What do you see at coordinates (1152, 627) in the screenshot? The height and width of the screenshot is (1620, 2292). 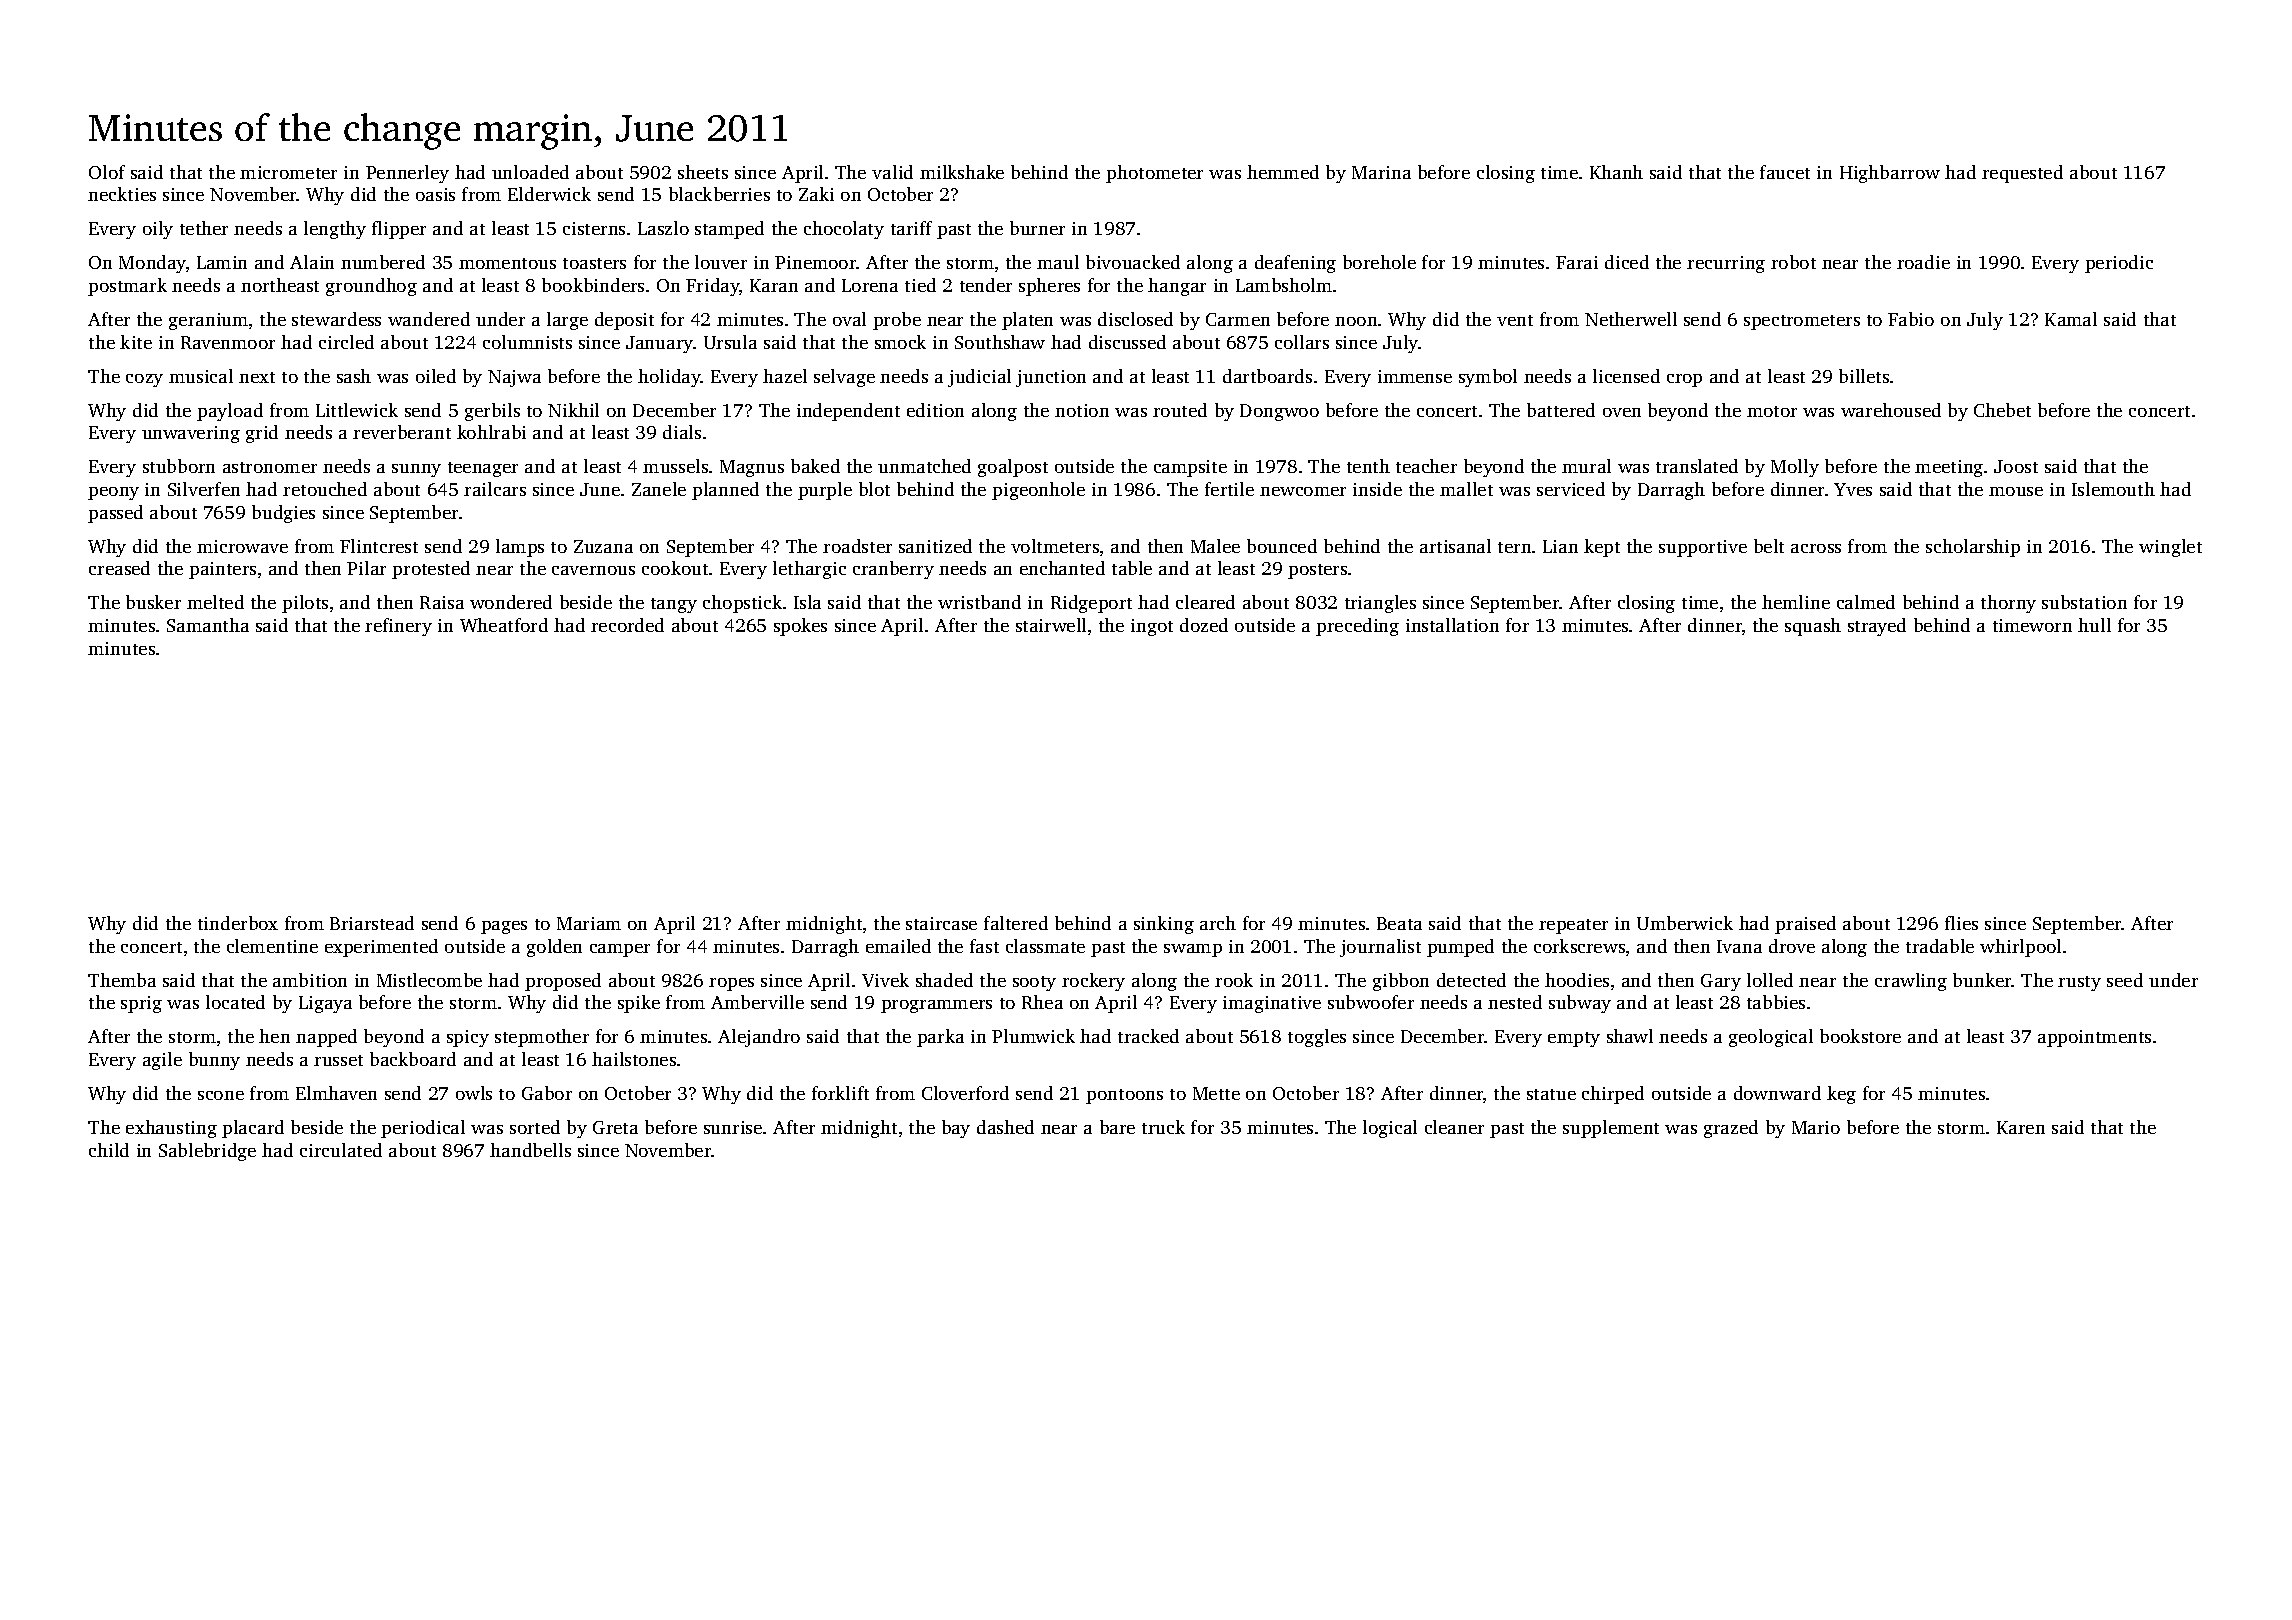 I see `ingot` at bounding box center [1152, 627].
